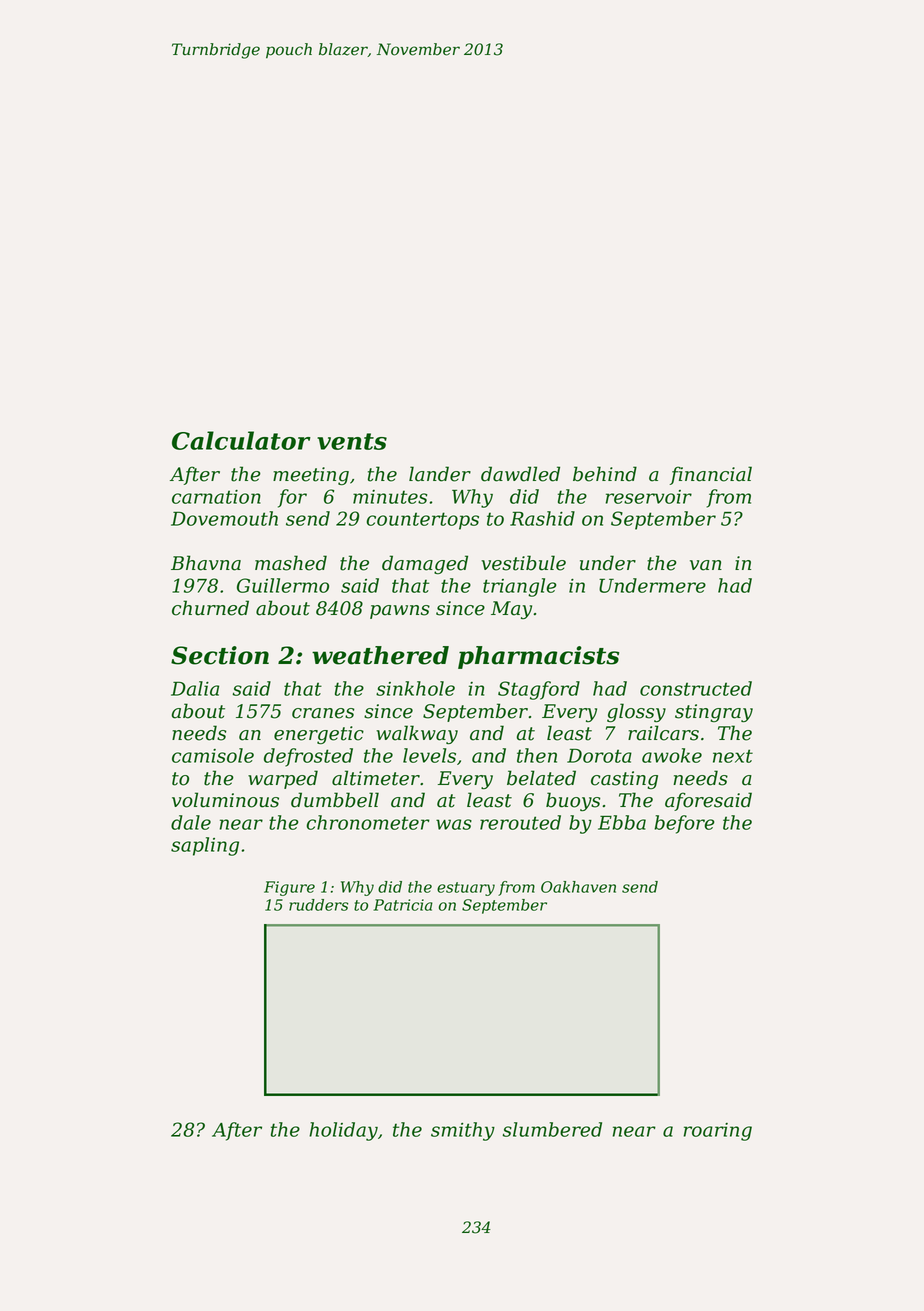 The width and height of the screenshot is (924, 1311). Describe the element at coordinates (714, 713) in the screenshot. I see `stingray` at that location.
